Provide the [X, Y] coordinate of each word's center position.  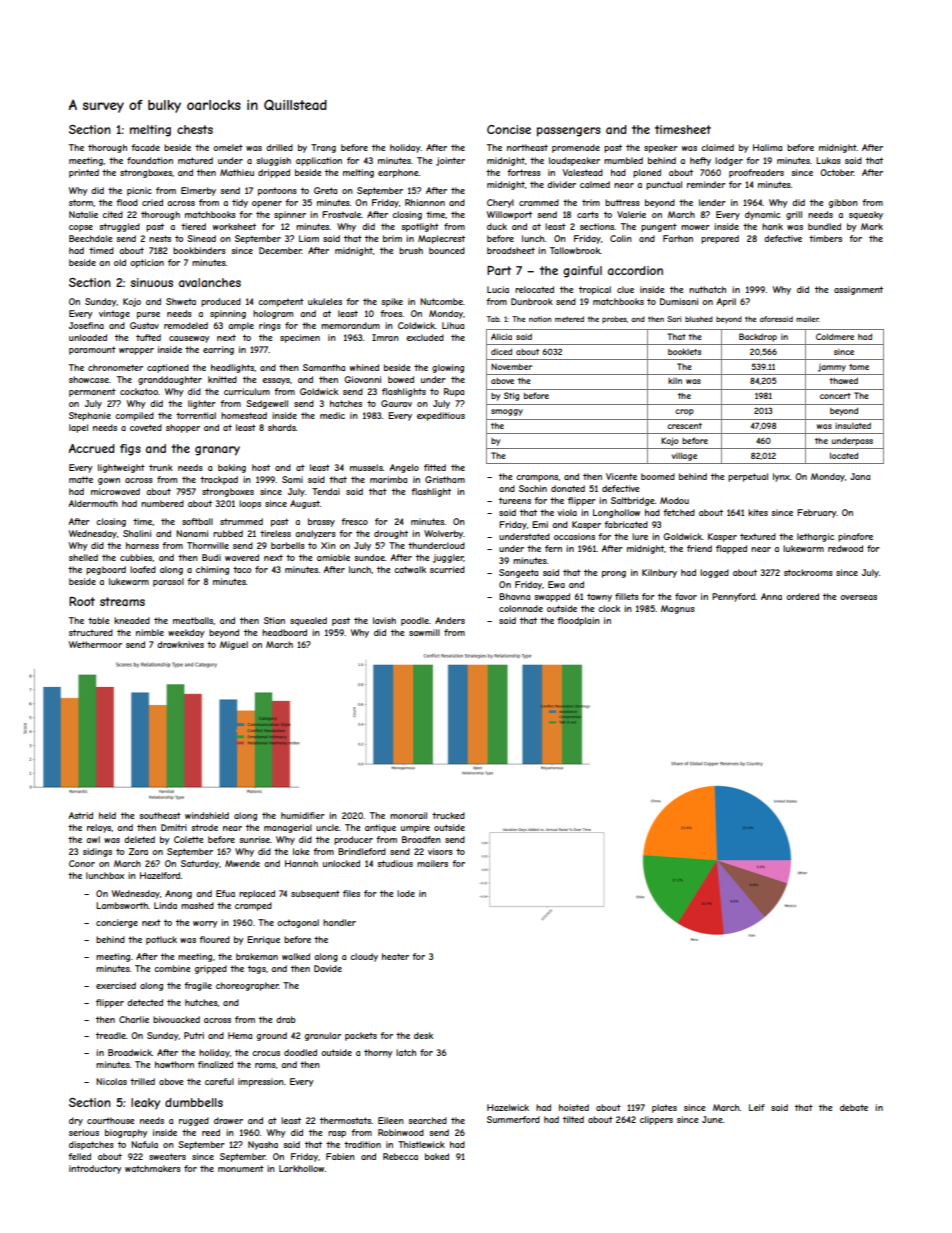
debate [854, 1107]
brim [392, 238]
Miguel [234, 645]
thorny [378, 1053]
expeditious [441, 416]
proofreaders [756, 173]
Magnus [678, 609]
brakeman [257, 956]
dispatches [91, 1145]
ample [241, 326]
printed [84, 173]
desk [423, 1035]
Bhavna [514, 596]
